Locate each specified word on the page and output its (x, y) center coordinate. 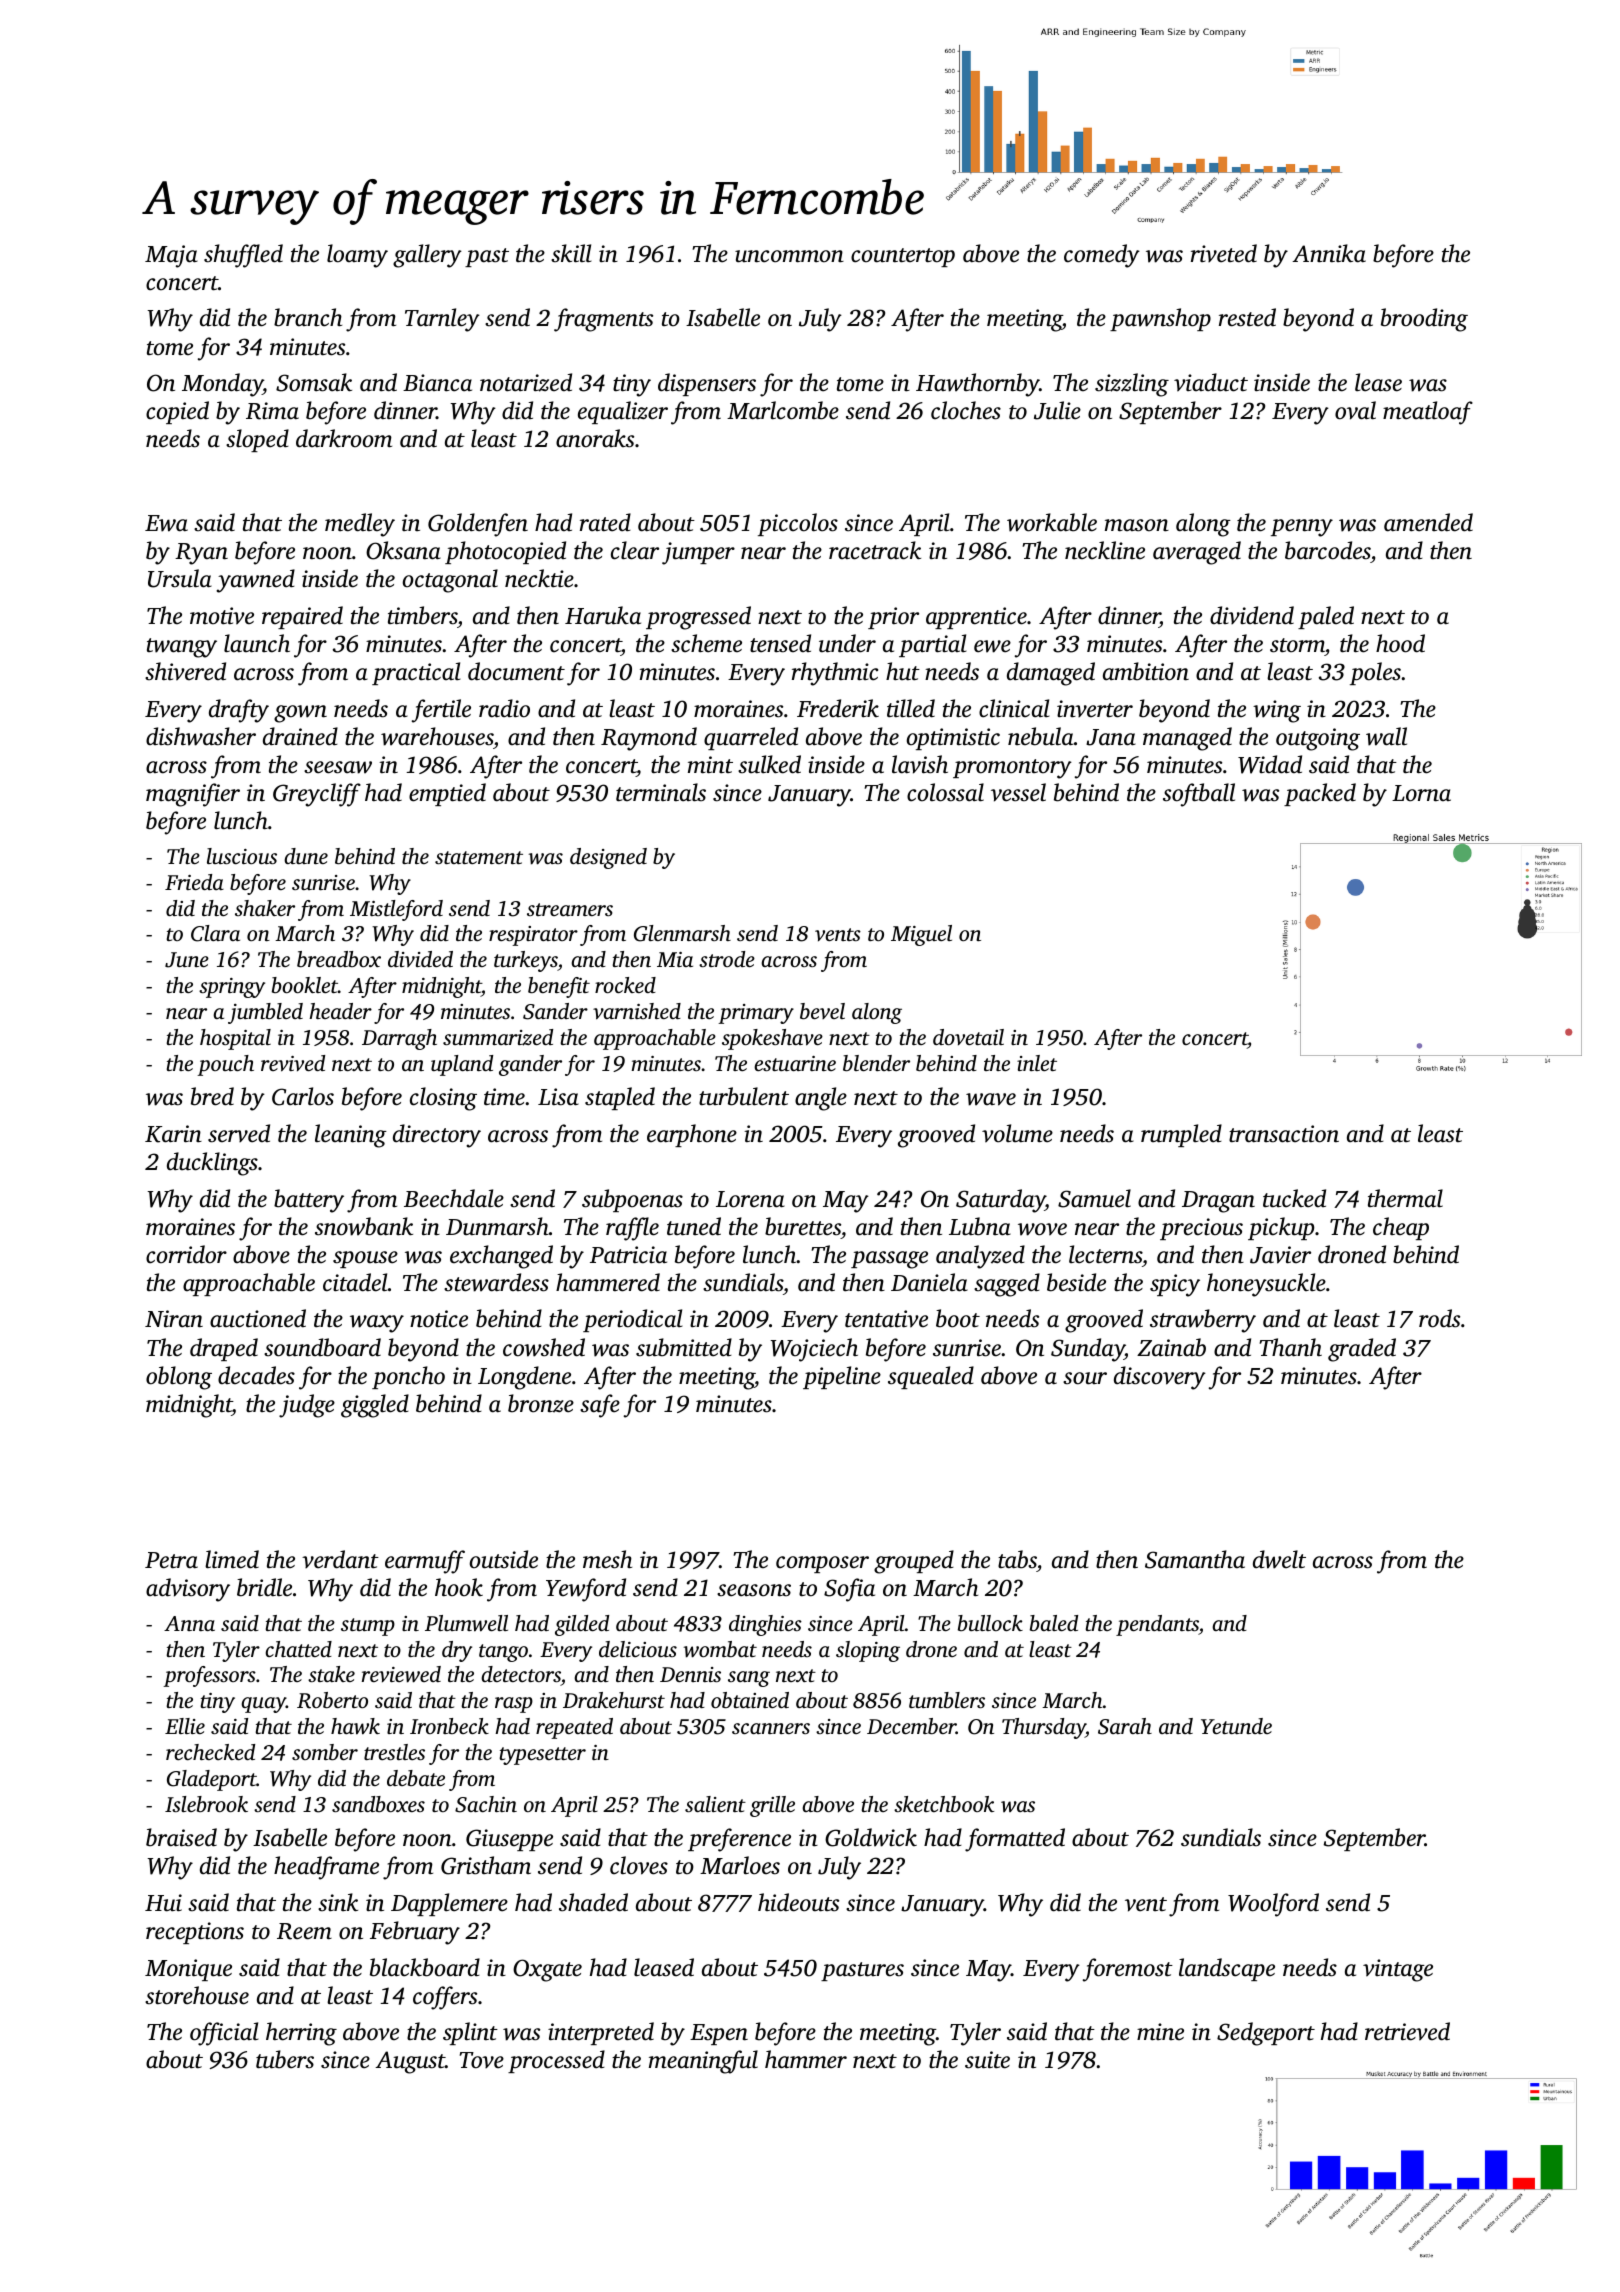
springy (232, 988)
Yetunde (1236, 1726)
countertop (903, 257)
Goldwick (871, 1837)
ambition (1146, 671)
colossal (945, 792)
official (224, 2034)
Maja (171, 256)
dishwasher (201, 736)
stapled (620, 1098)
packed (1320, 794)
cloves (639, 1865)
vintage (1398, 1970)
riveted (1224, 253)
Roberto (332, 1700)
